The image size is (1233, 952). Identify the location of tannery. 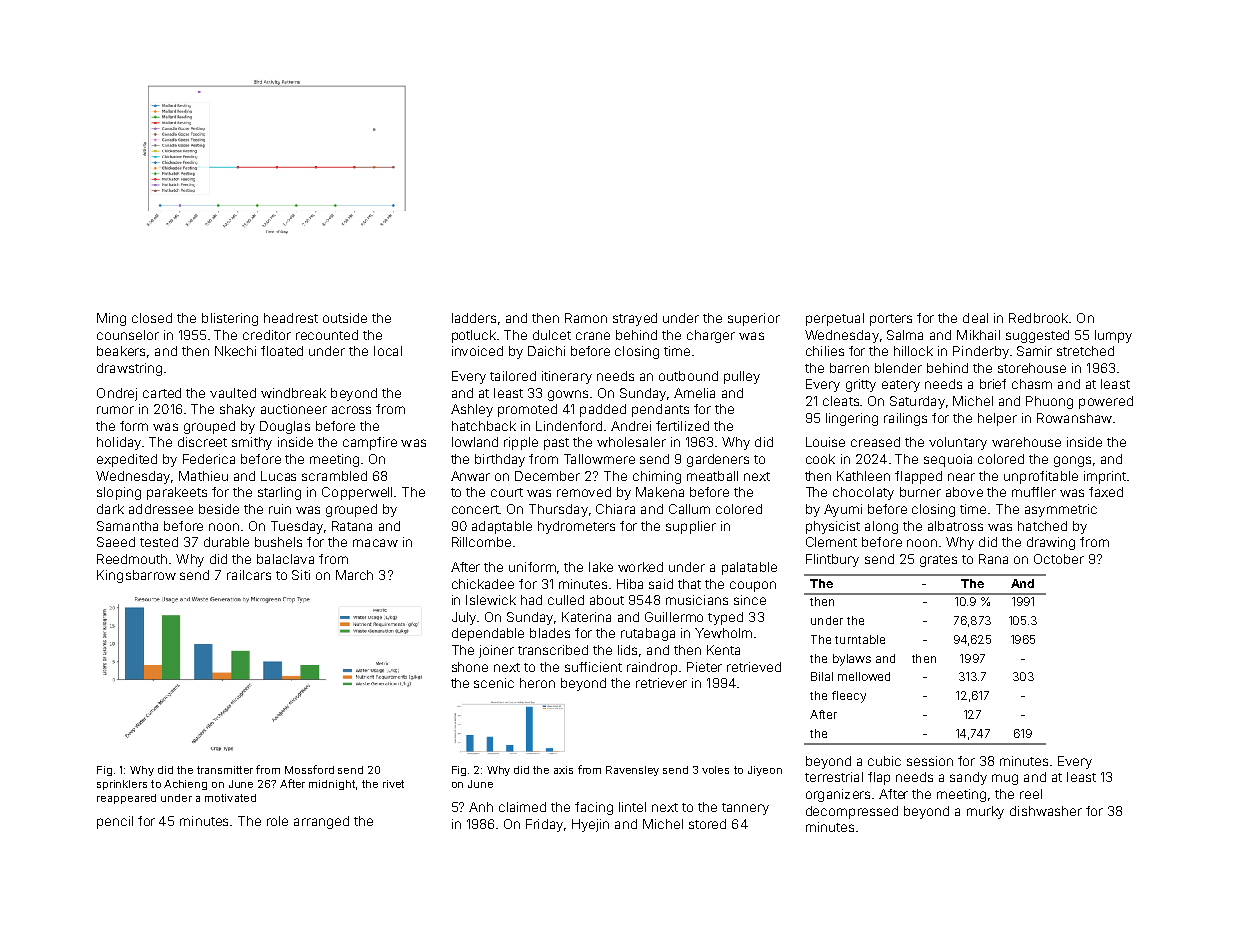
(745, 809).
